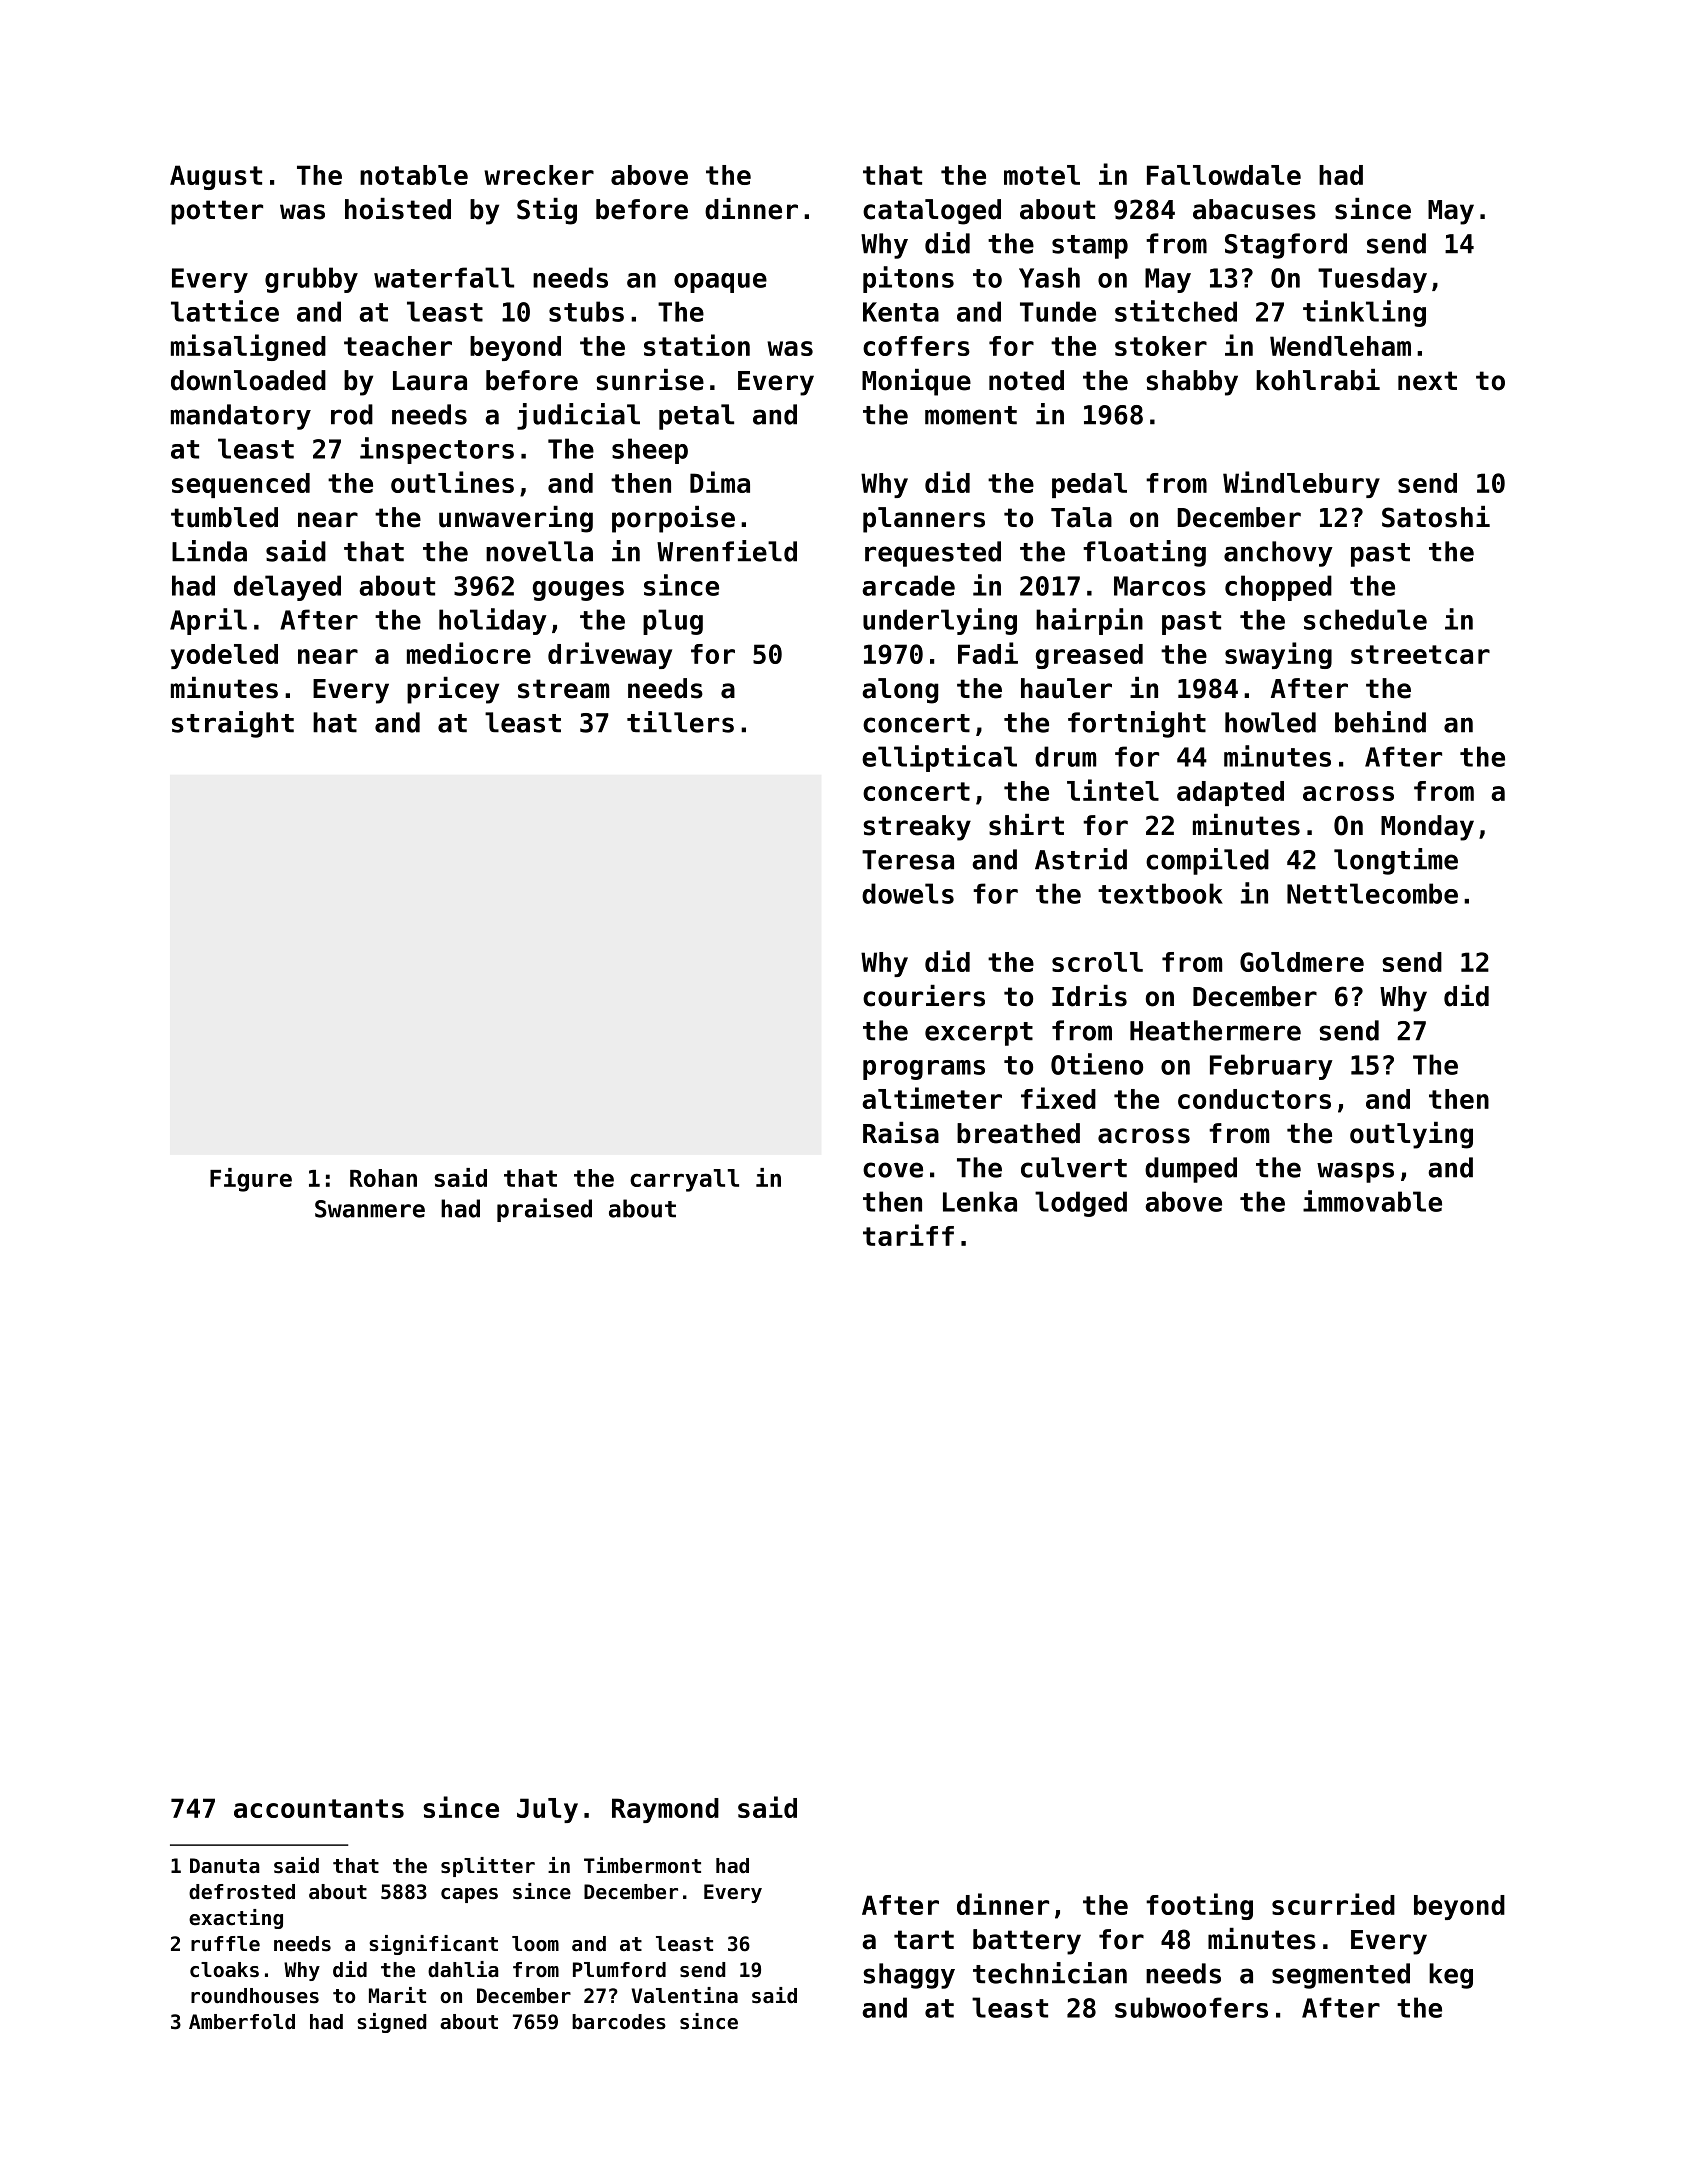 Image resolution: width=1683 pixels, height=2178 pixels. What do you see at coordinates (1089, 996) in the page?
I see `Idris` at bounding box center [1089, 996].
